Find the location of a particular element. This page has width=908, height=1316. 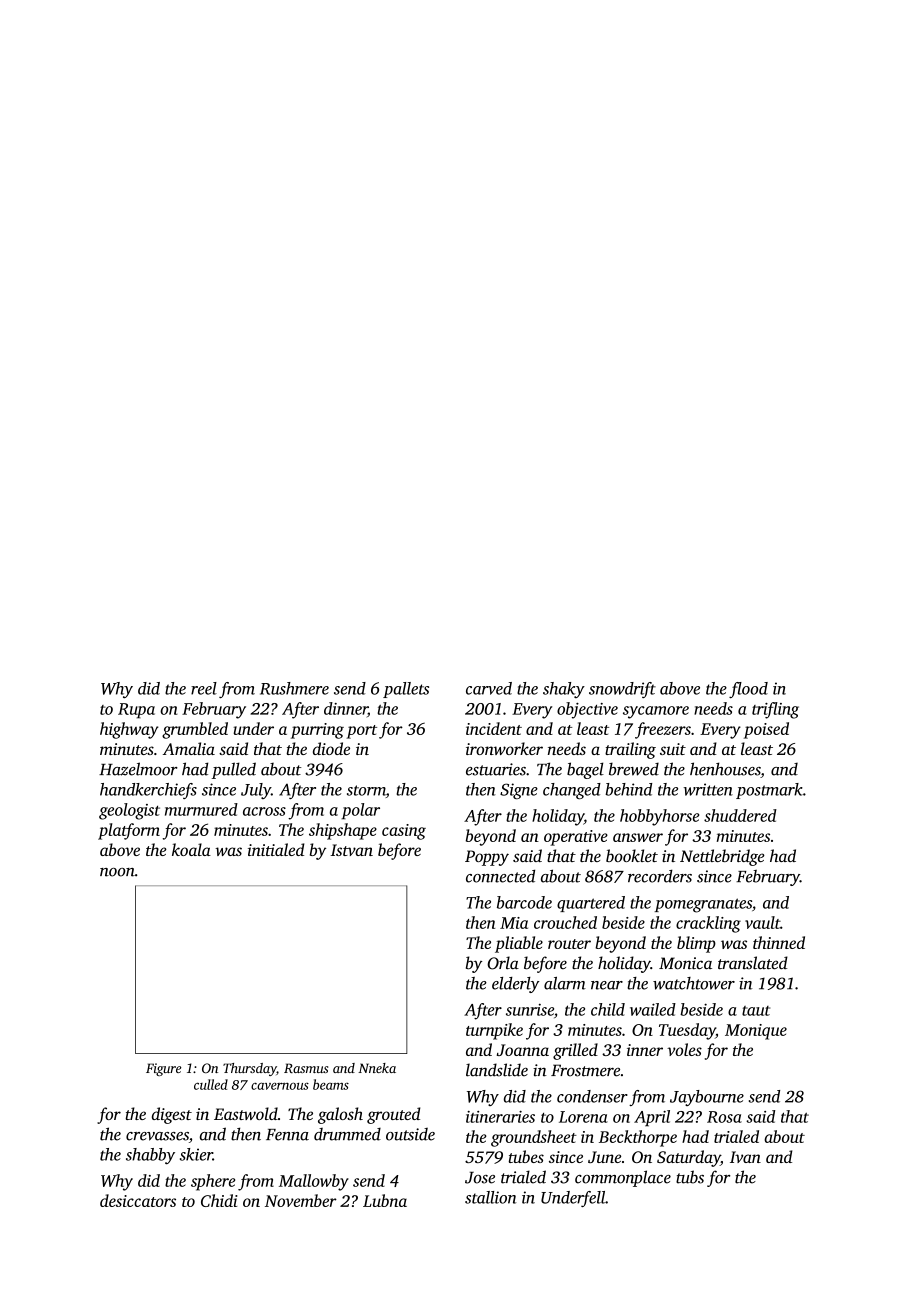

commonplace is located at coordinates (623, 1178).
